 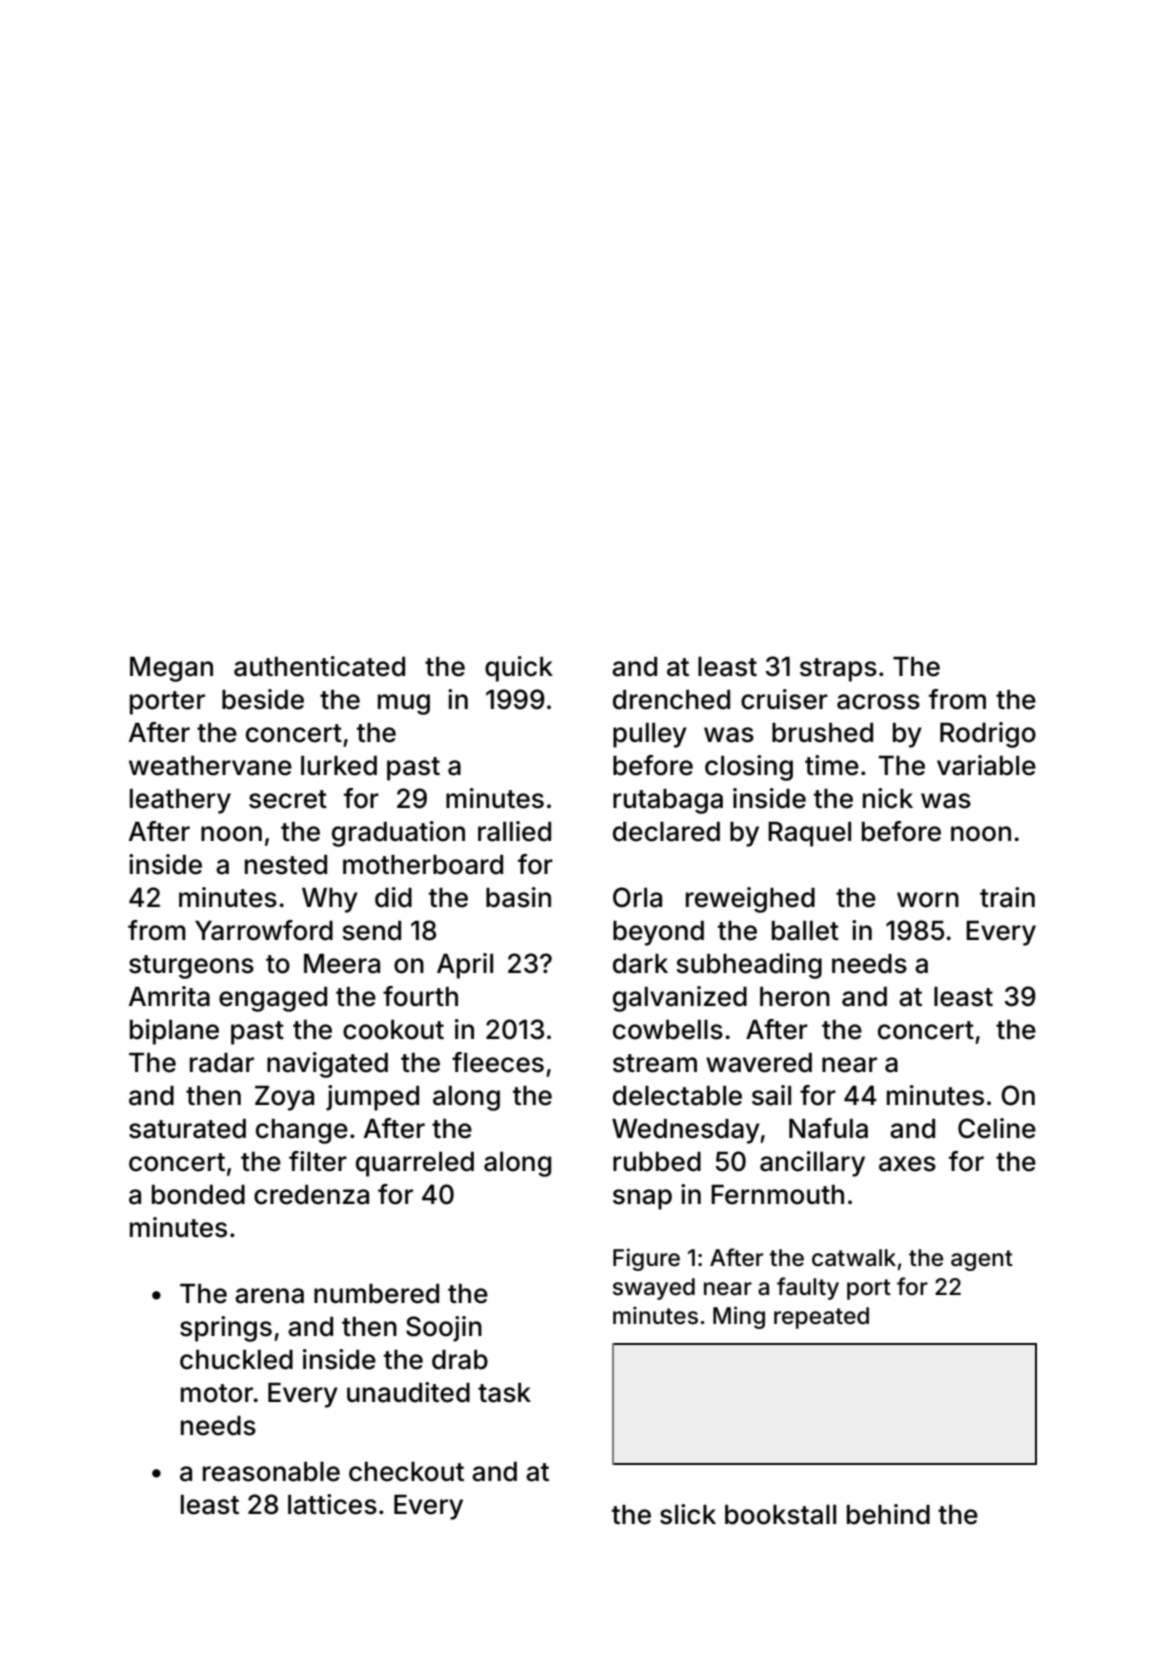 I want to click on axes, so click(x=907, y=1164).
